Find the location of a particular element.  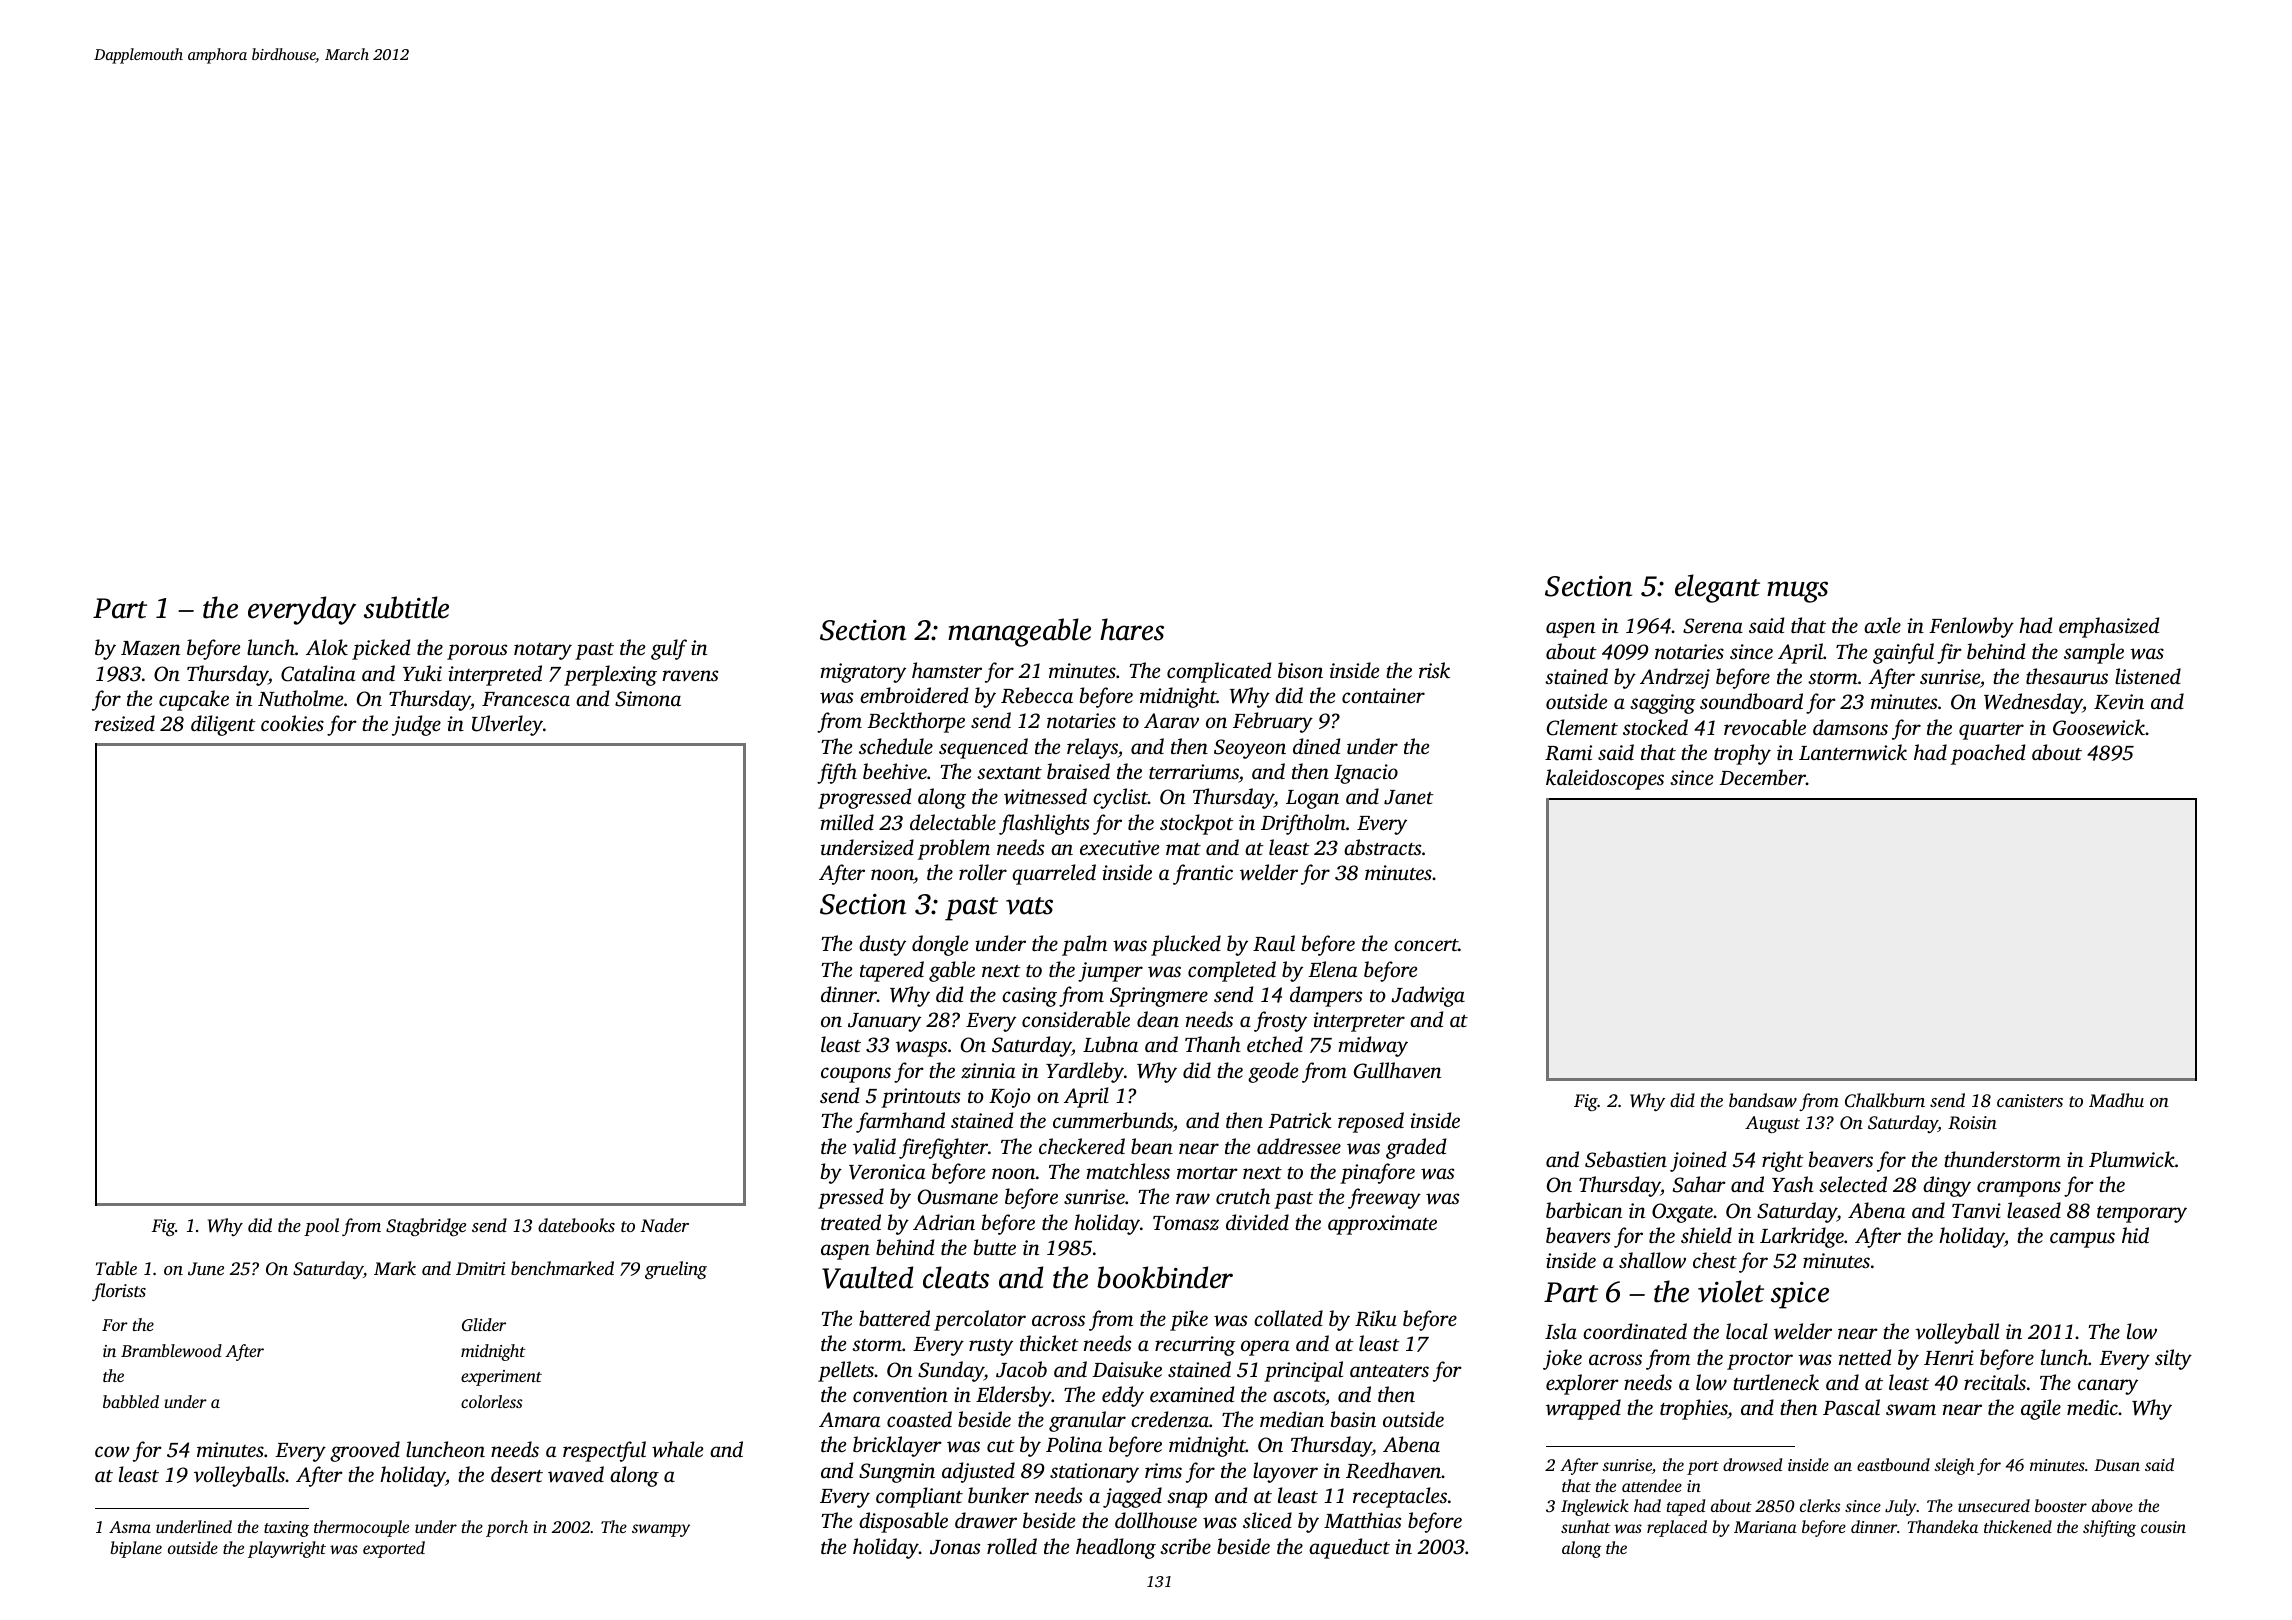

subtitle is located at coordinates (406, 607).
